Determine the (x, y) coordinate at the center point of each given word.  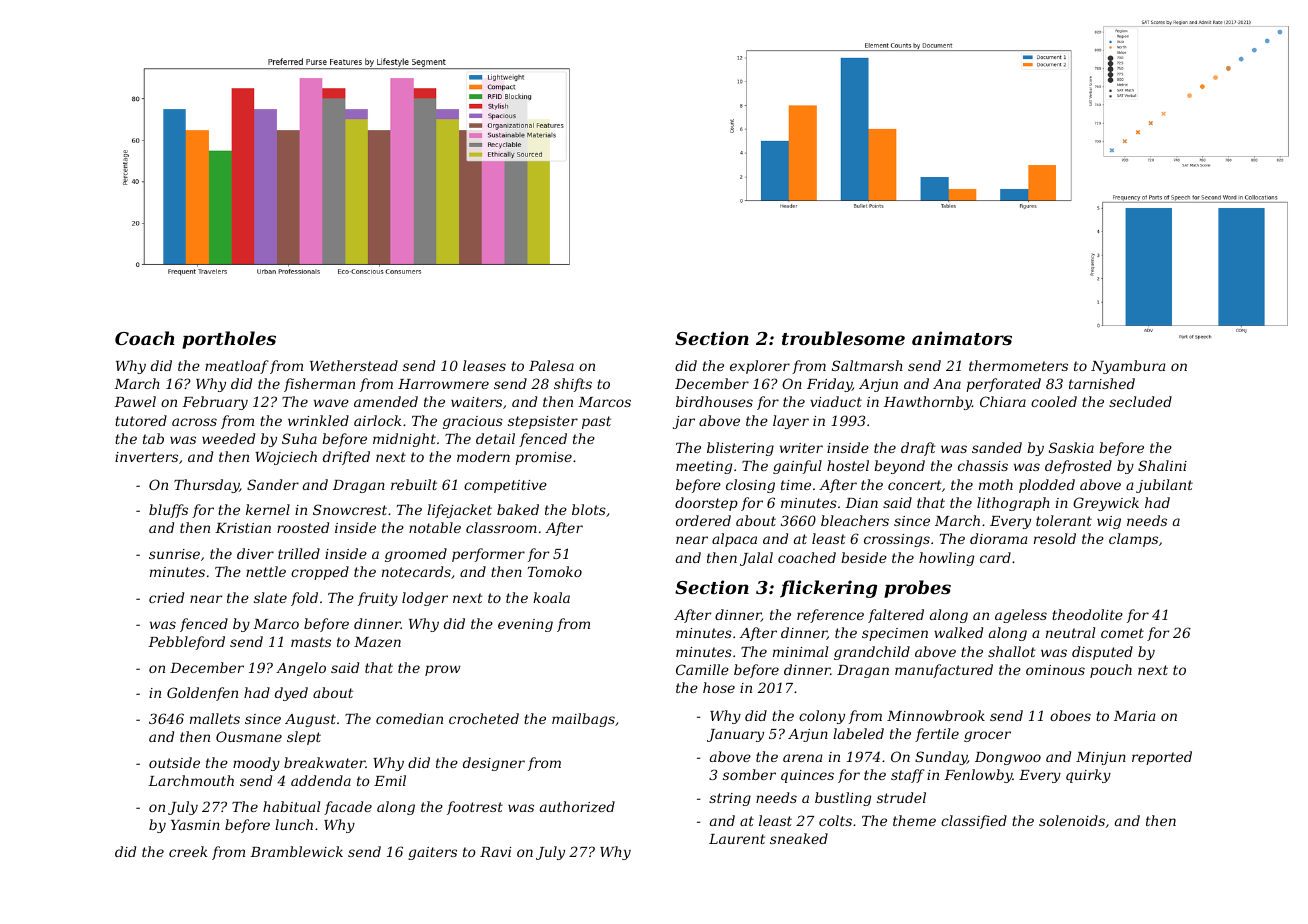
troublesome (843, 338)
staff (908, 776)
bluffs (168, 511)
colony (822, 717)
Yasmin (195, 825)
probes (917, 589)
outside (174, 762)
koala (551, 597)
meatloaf (237, 367)
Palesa (551, 365)
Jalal (756, 559)
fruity (378, 599)
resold (1055, 538)
